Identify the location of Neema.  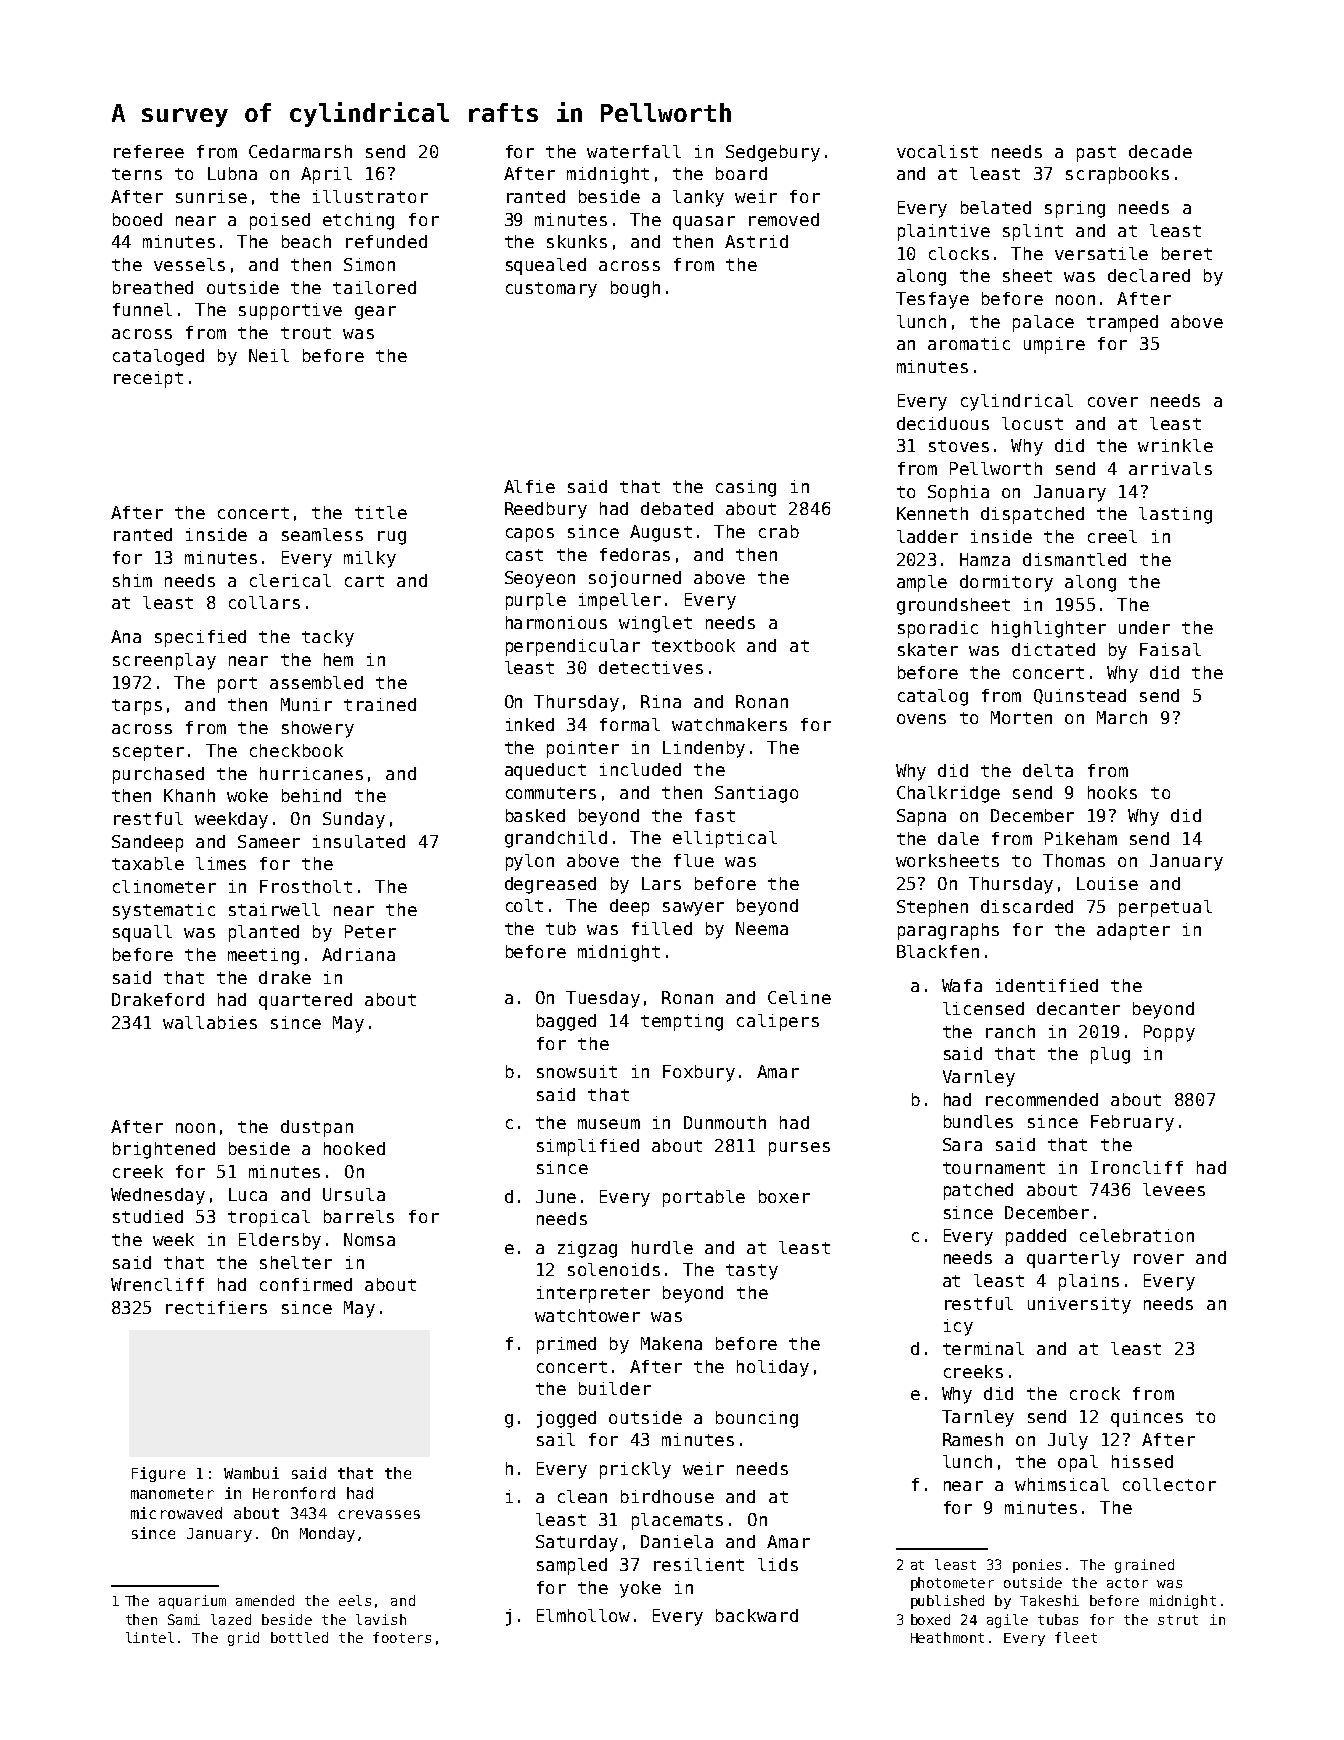
(762, 928).
